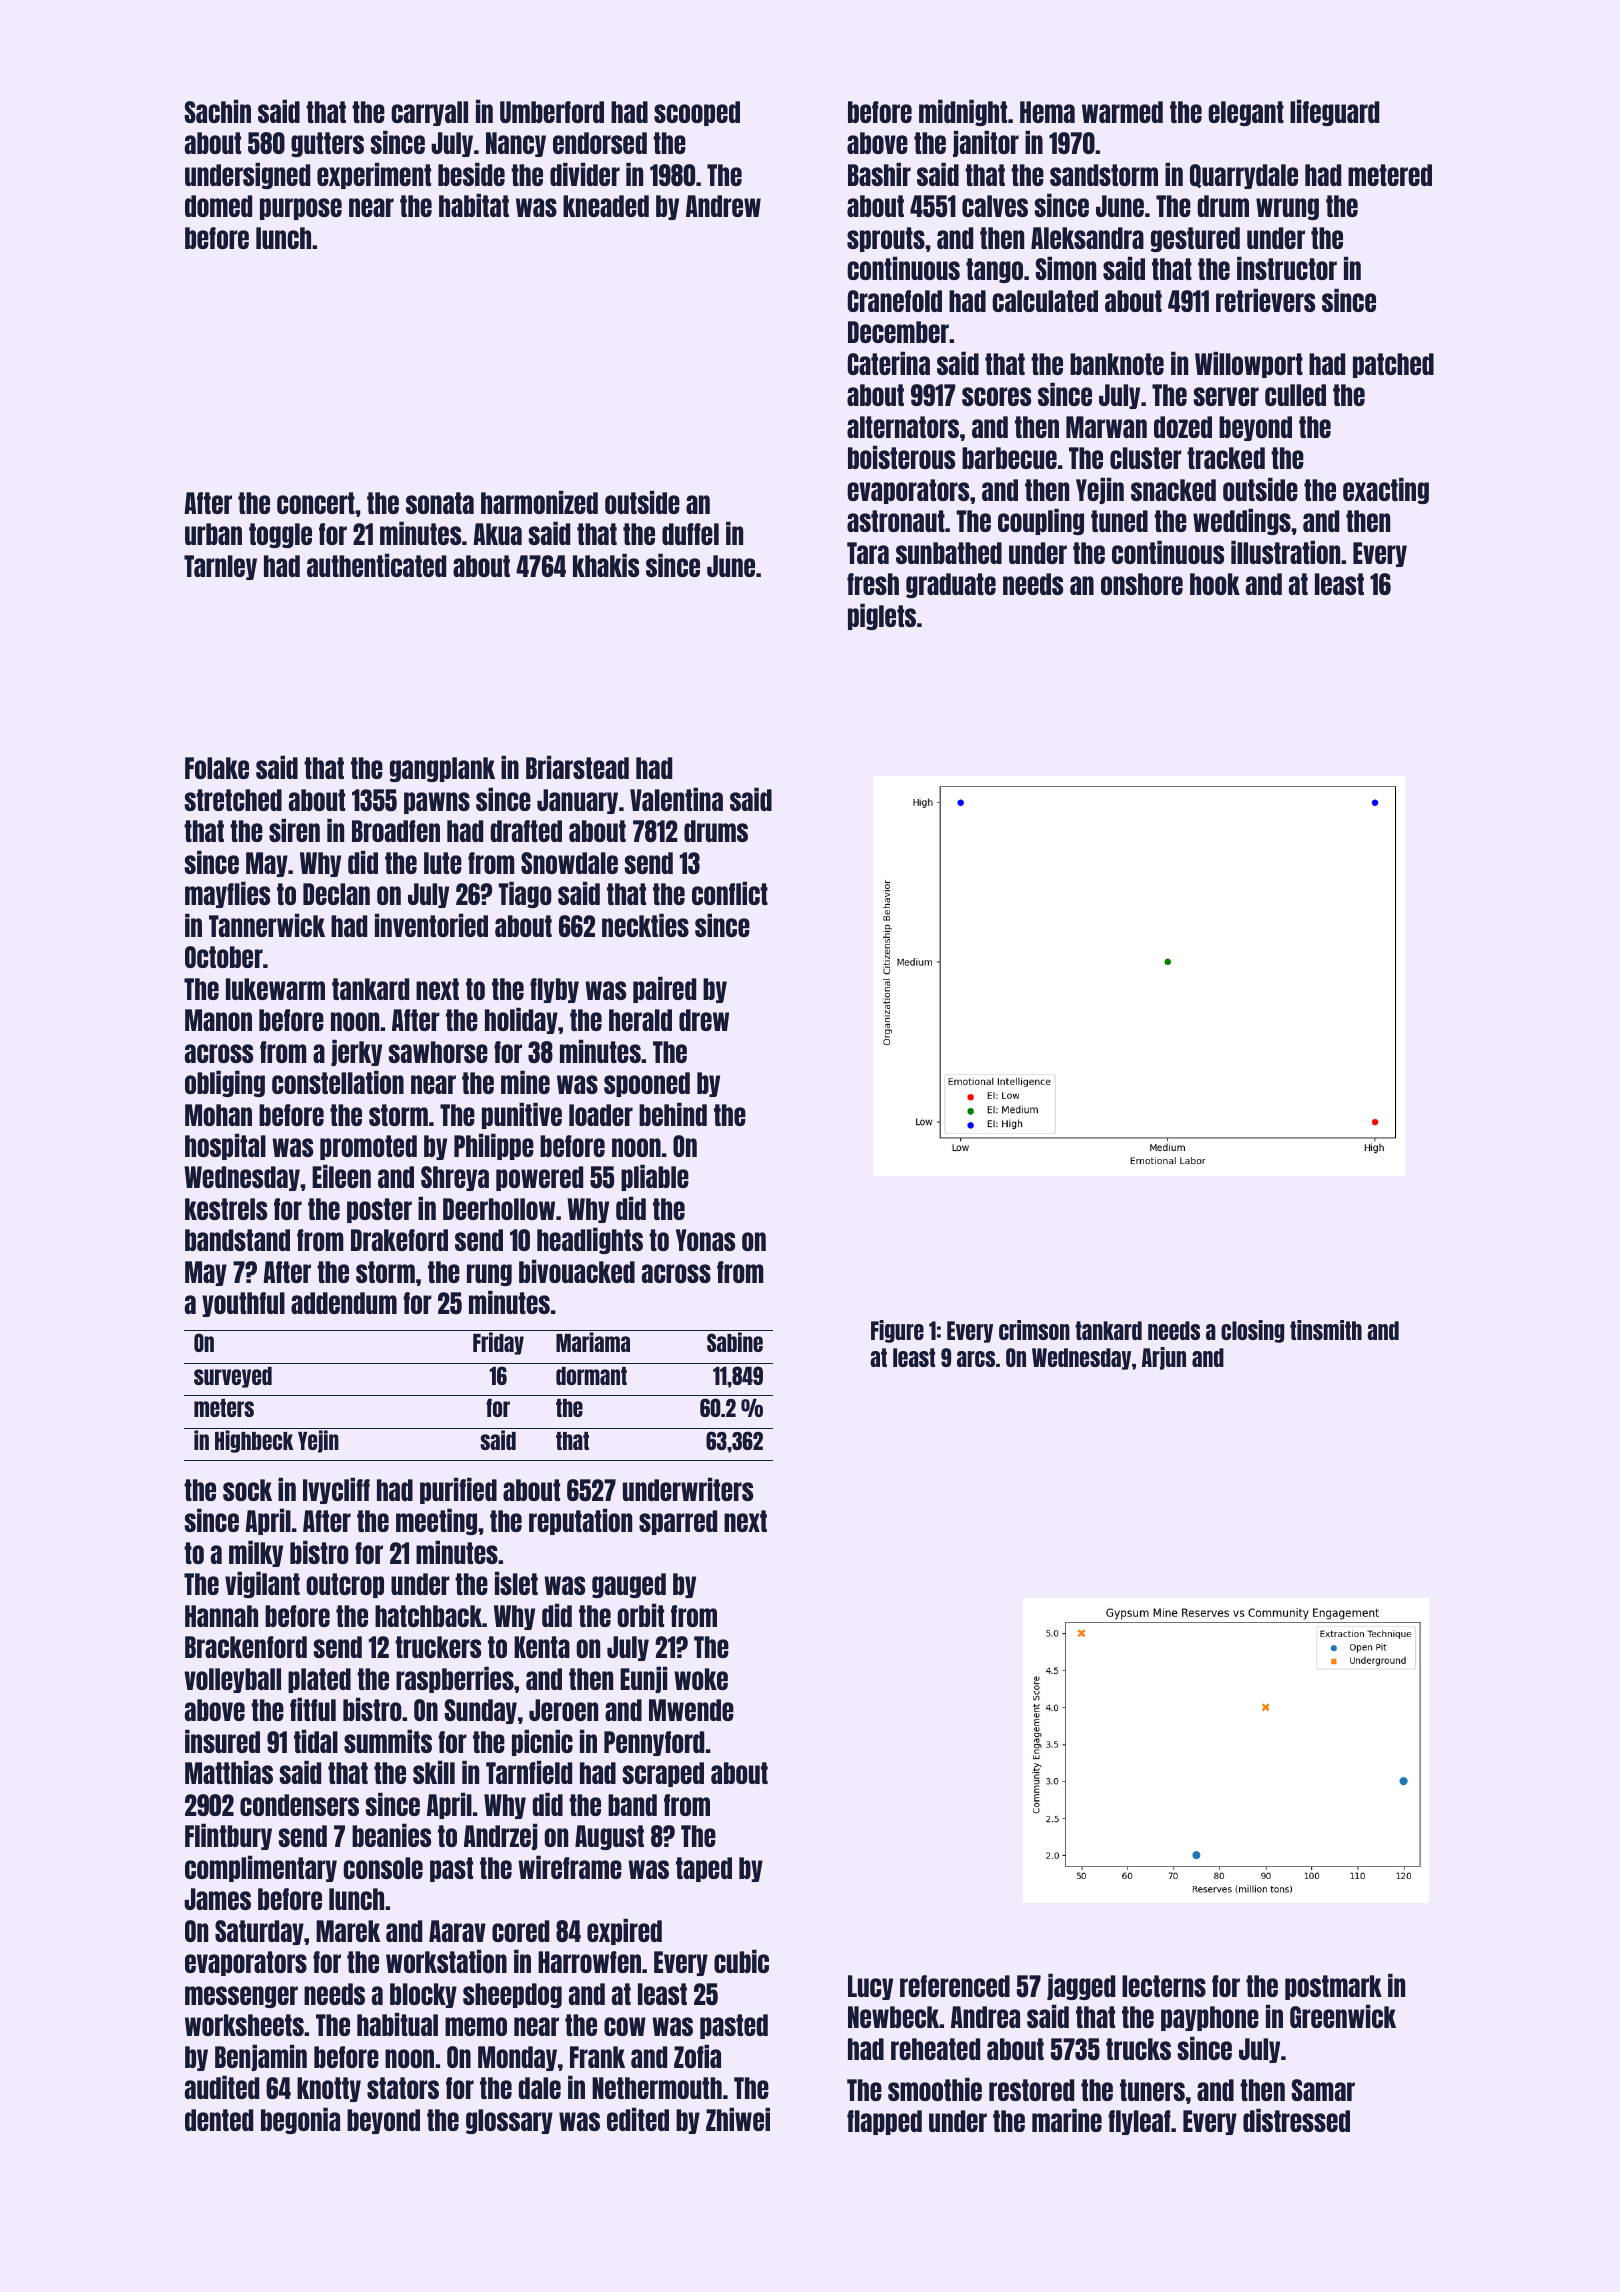 Image resolution: width=1620 pixels, height=2292 pixels. Describe the element at coordinates (678, 1522) in the screenshot. I see `sparred` at that location.
